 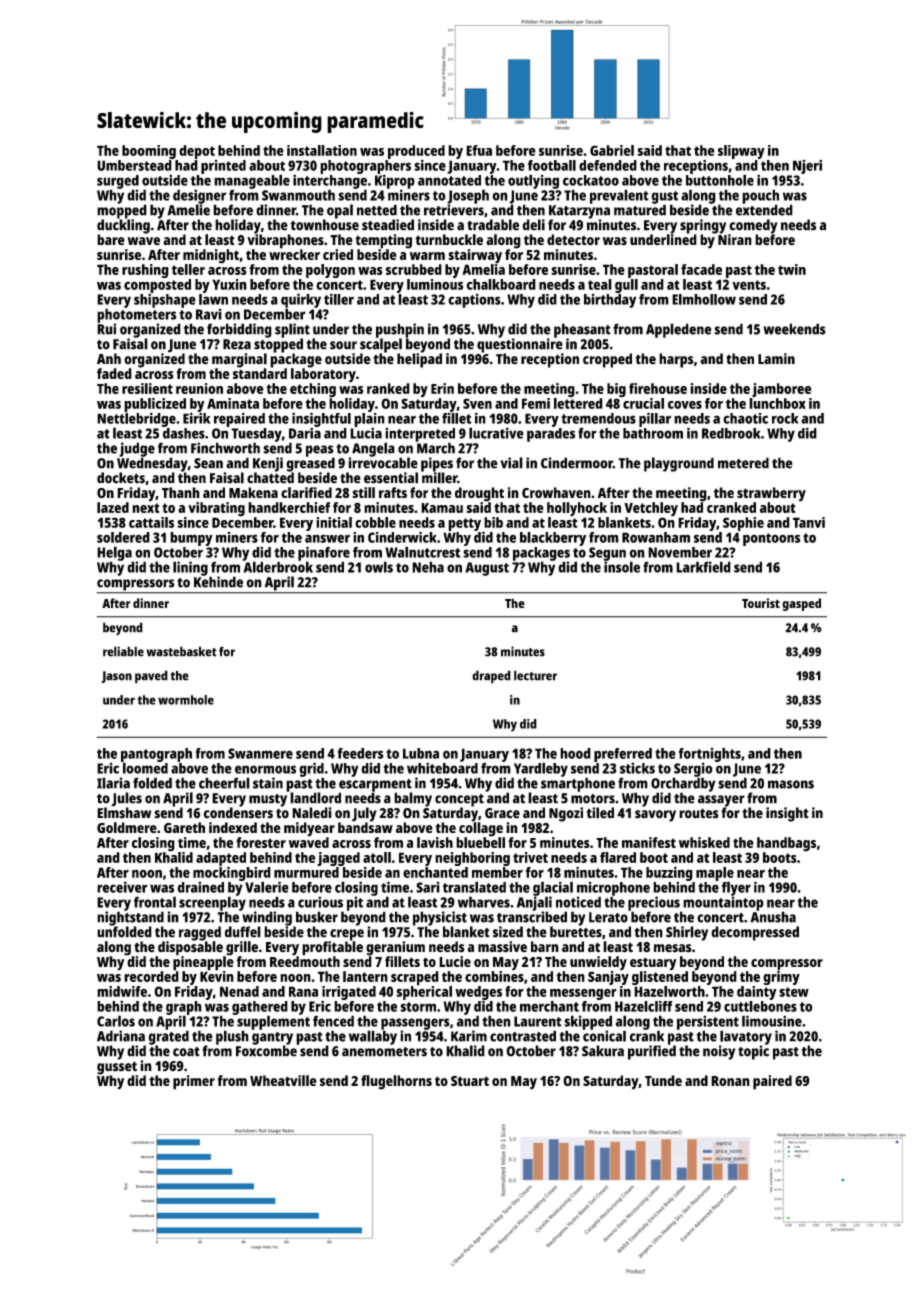 What do you see at coordinates (730, 1081) in the screenshot?
I see `Ronan` at bounding box center [730, 1081].
